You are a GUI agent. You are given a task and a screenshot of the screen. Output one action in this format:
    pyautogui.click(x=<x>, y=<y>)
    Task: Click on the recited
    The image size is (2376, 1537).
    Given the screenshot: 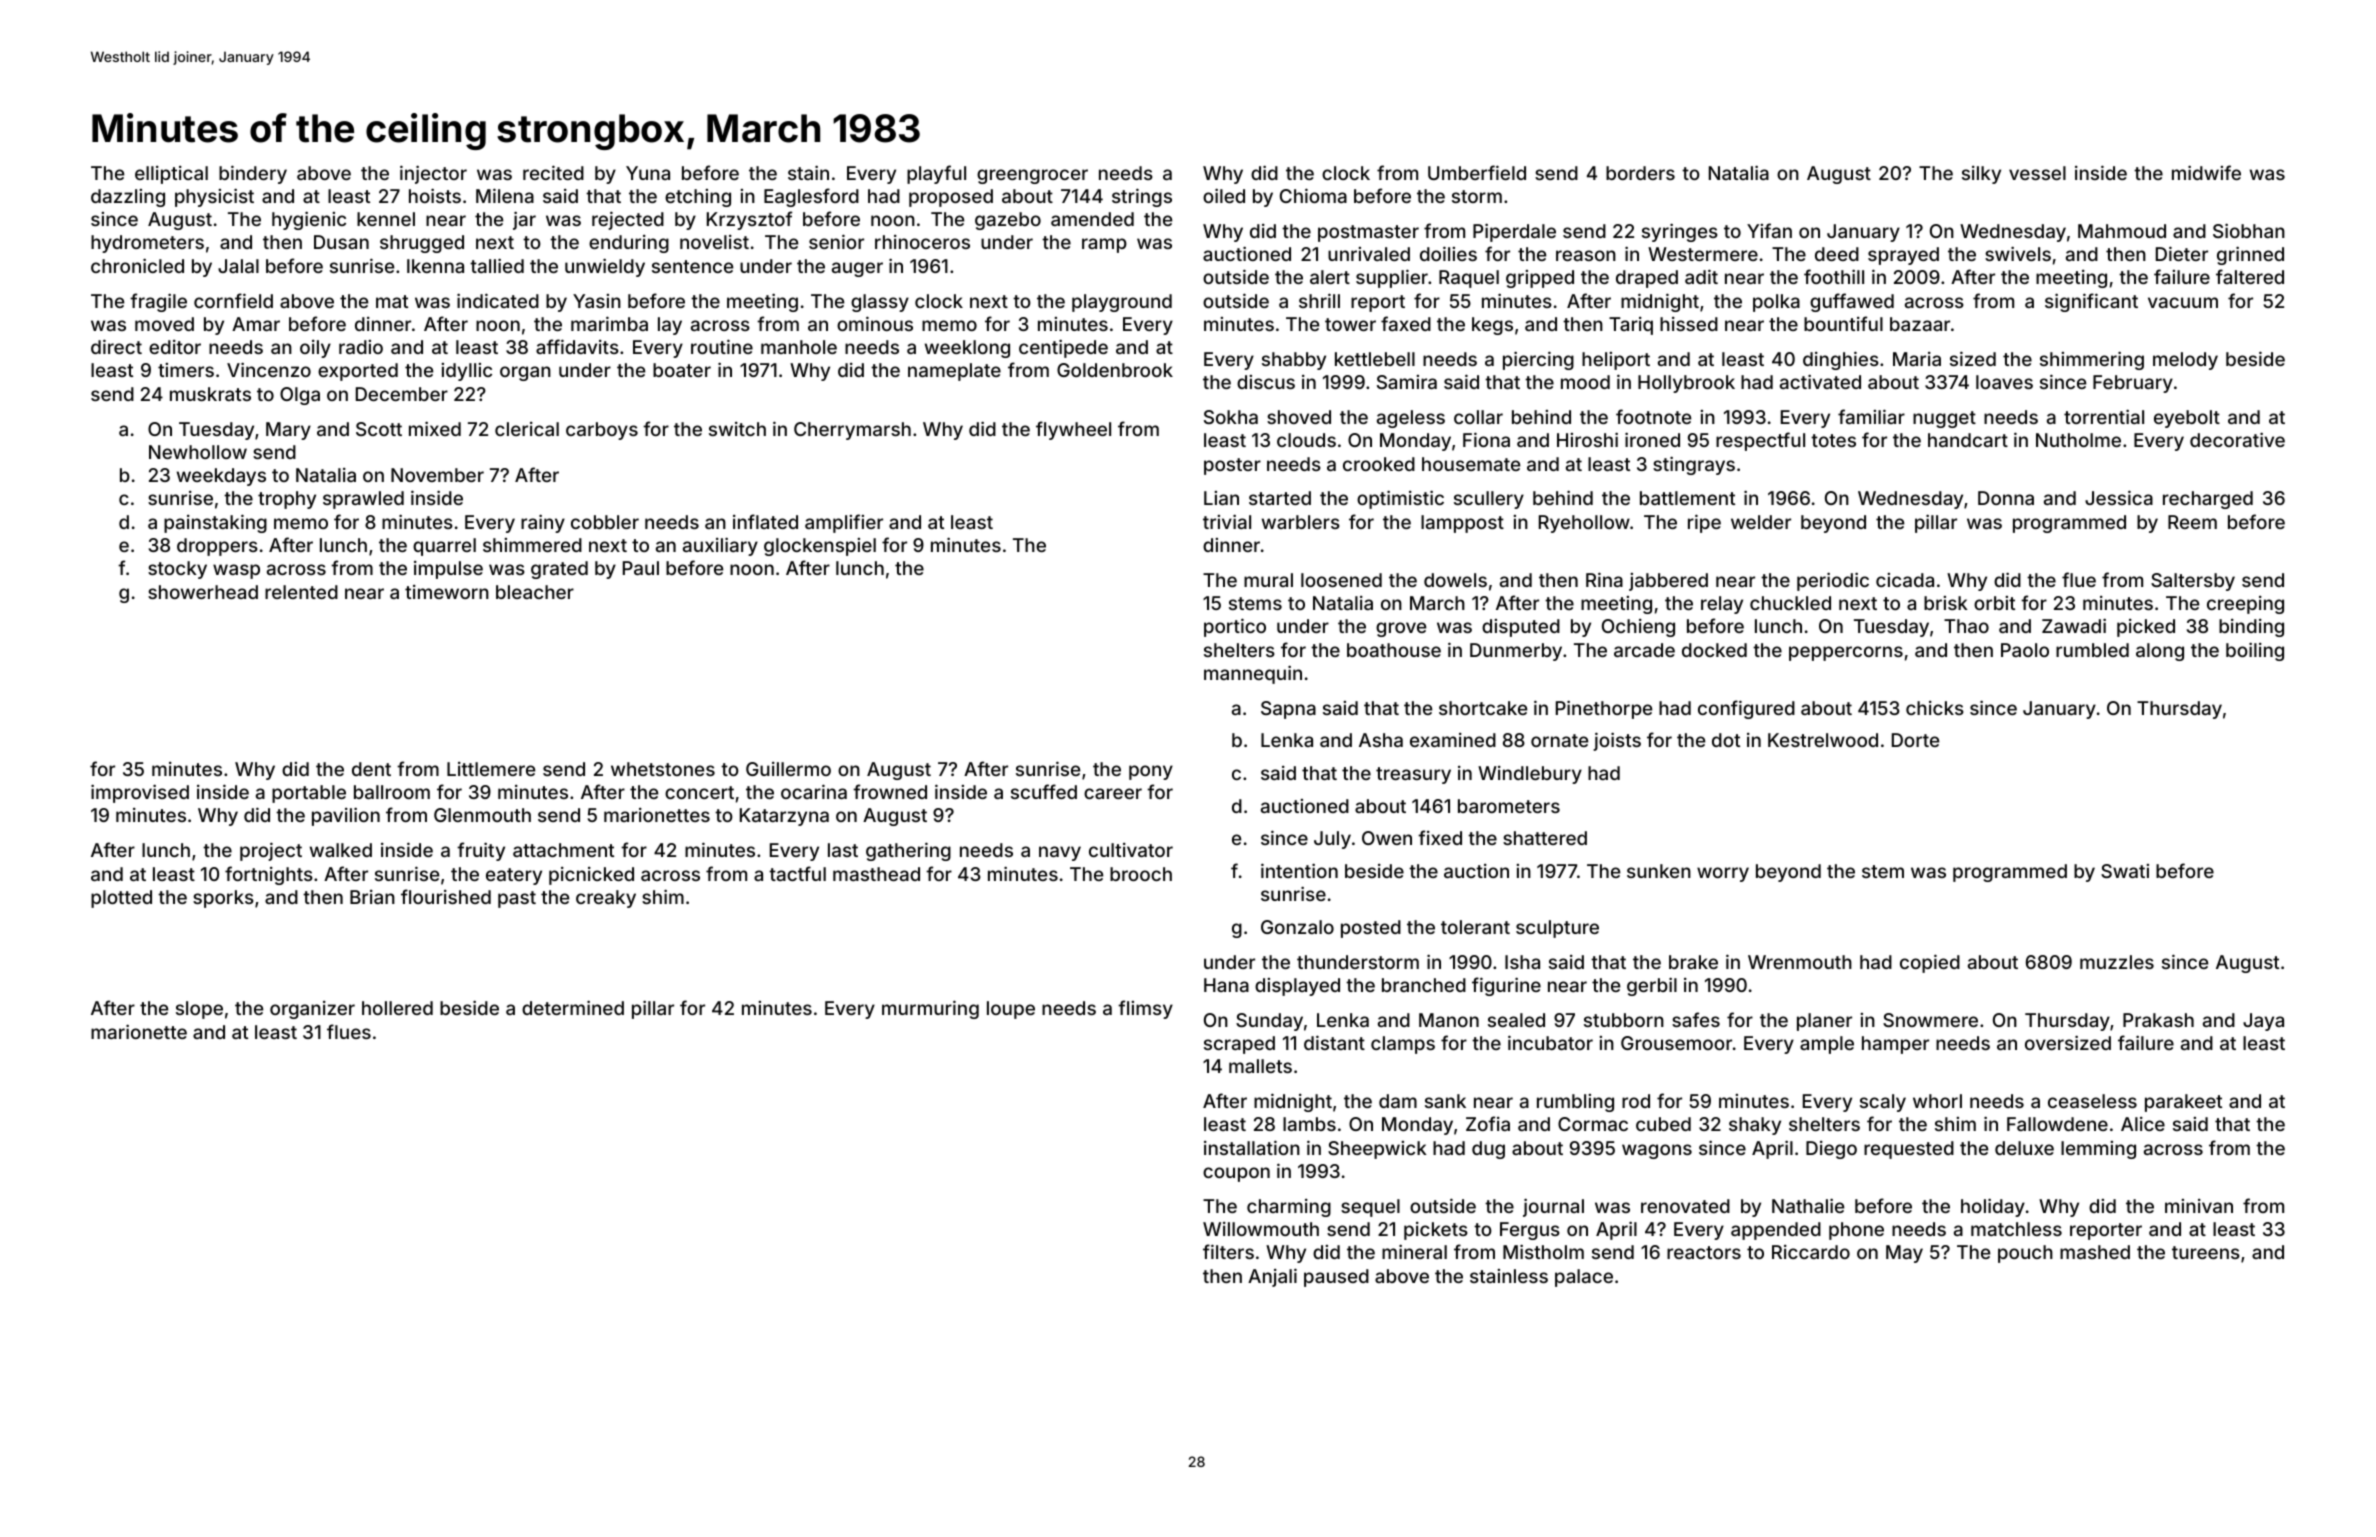 What is the action you would take?
    pyautogui.click(x=553, y=172)
